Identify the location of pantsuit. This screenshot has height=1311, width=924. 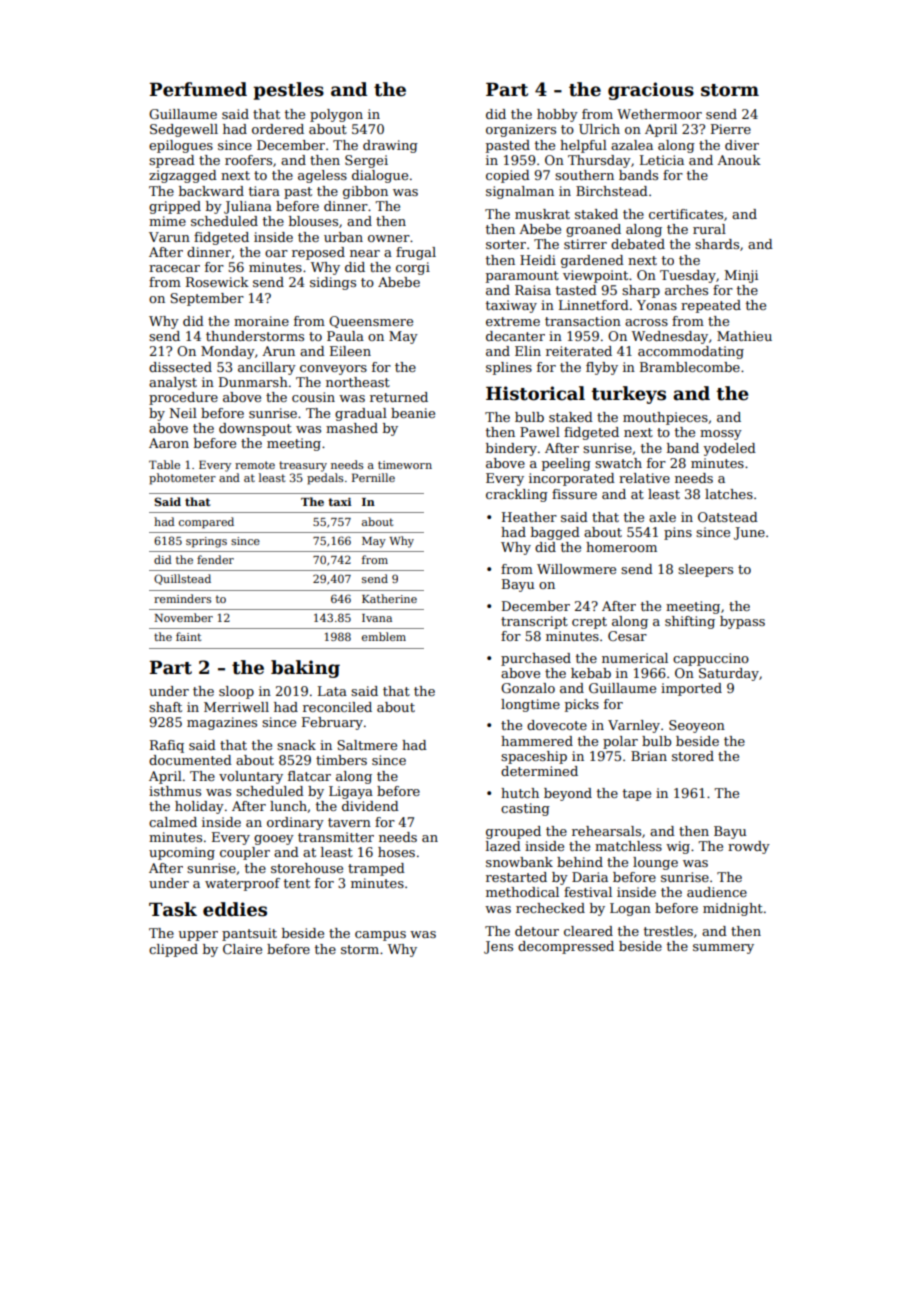
(249, 934).
